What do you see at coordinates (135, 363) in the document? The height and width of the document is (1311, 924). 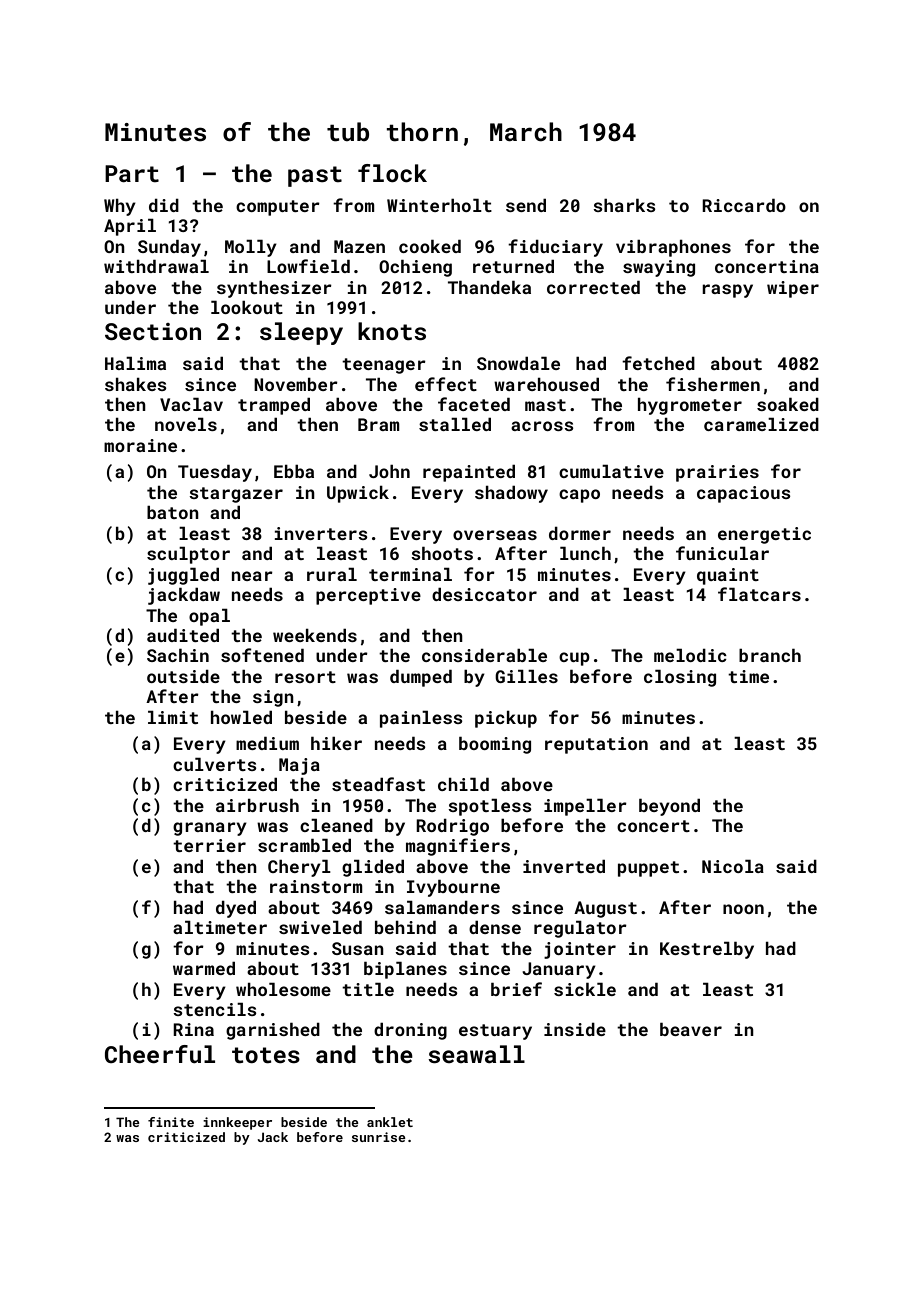 I see `Halima` at bounding box center [135, 363].
